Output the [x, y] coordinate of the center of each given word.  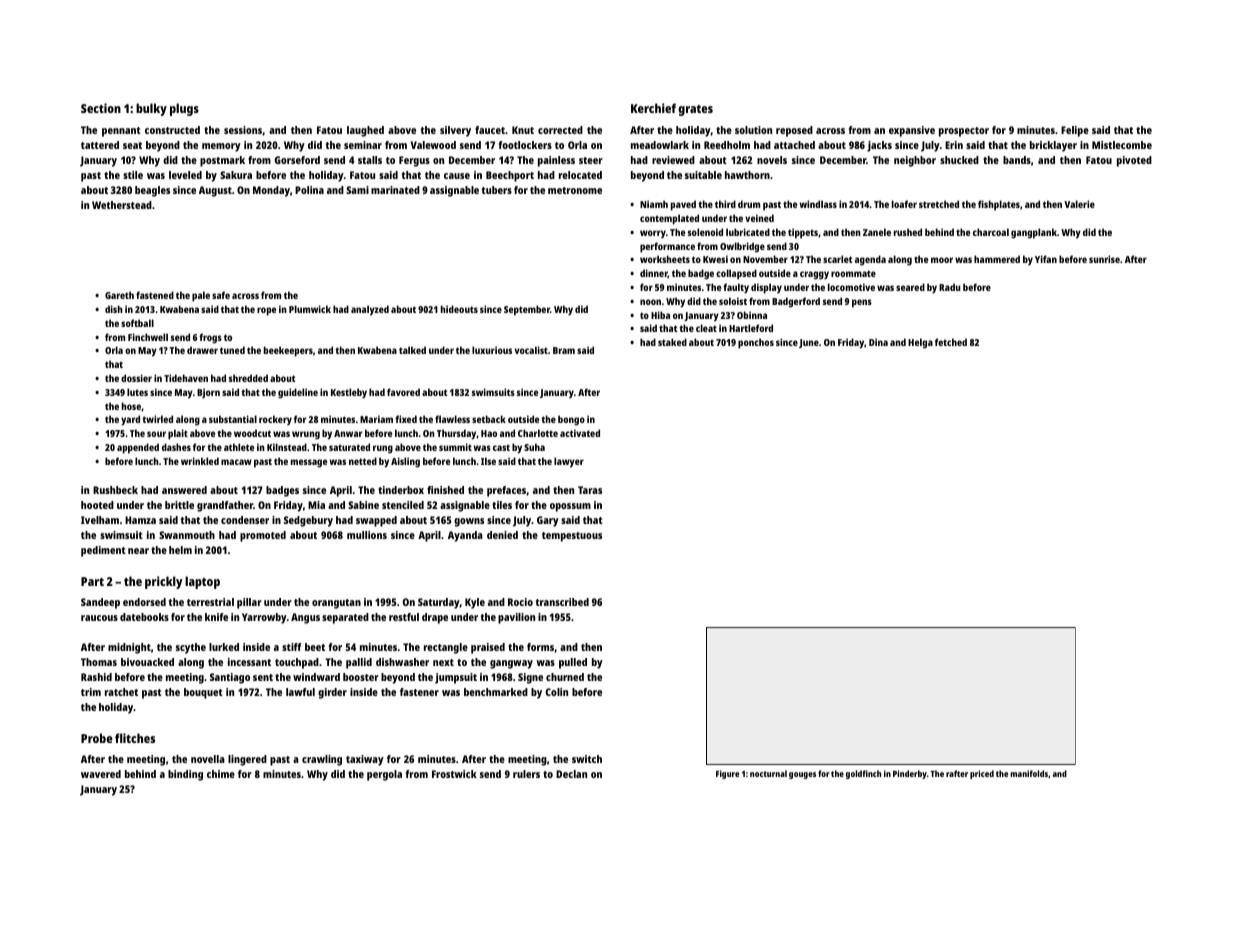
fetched [951, 342]
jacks [879, 146]
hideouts [459, 309]
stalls [370, 160]
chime [221, 774]
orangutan [336, 604]
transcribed [562, 602]
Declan [571, 774]
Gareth [119, 295]
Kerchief [653, 108]
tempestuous [572, 537]
